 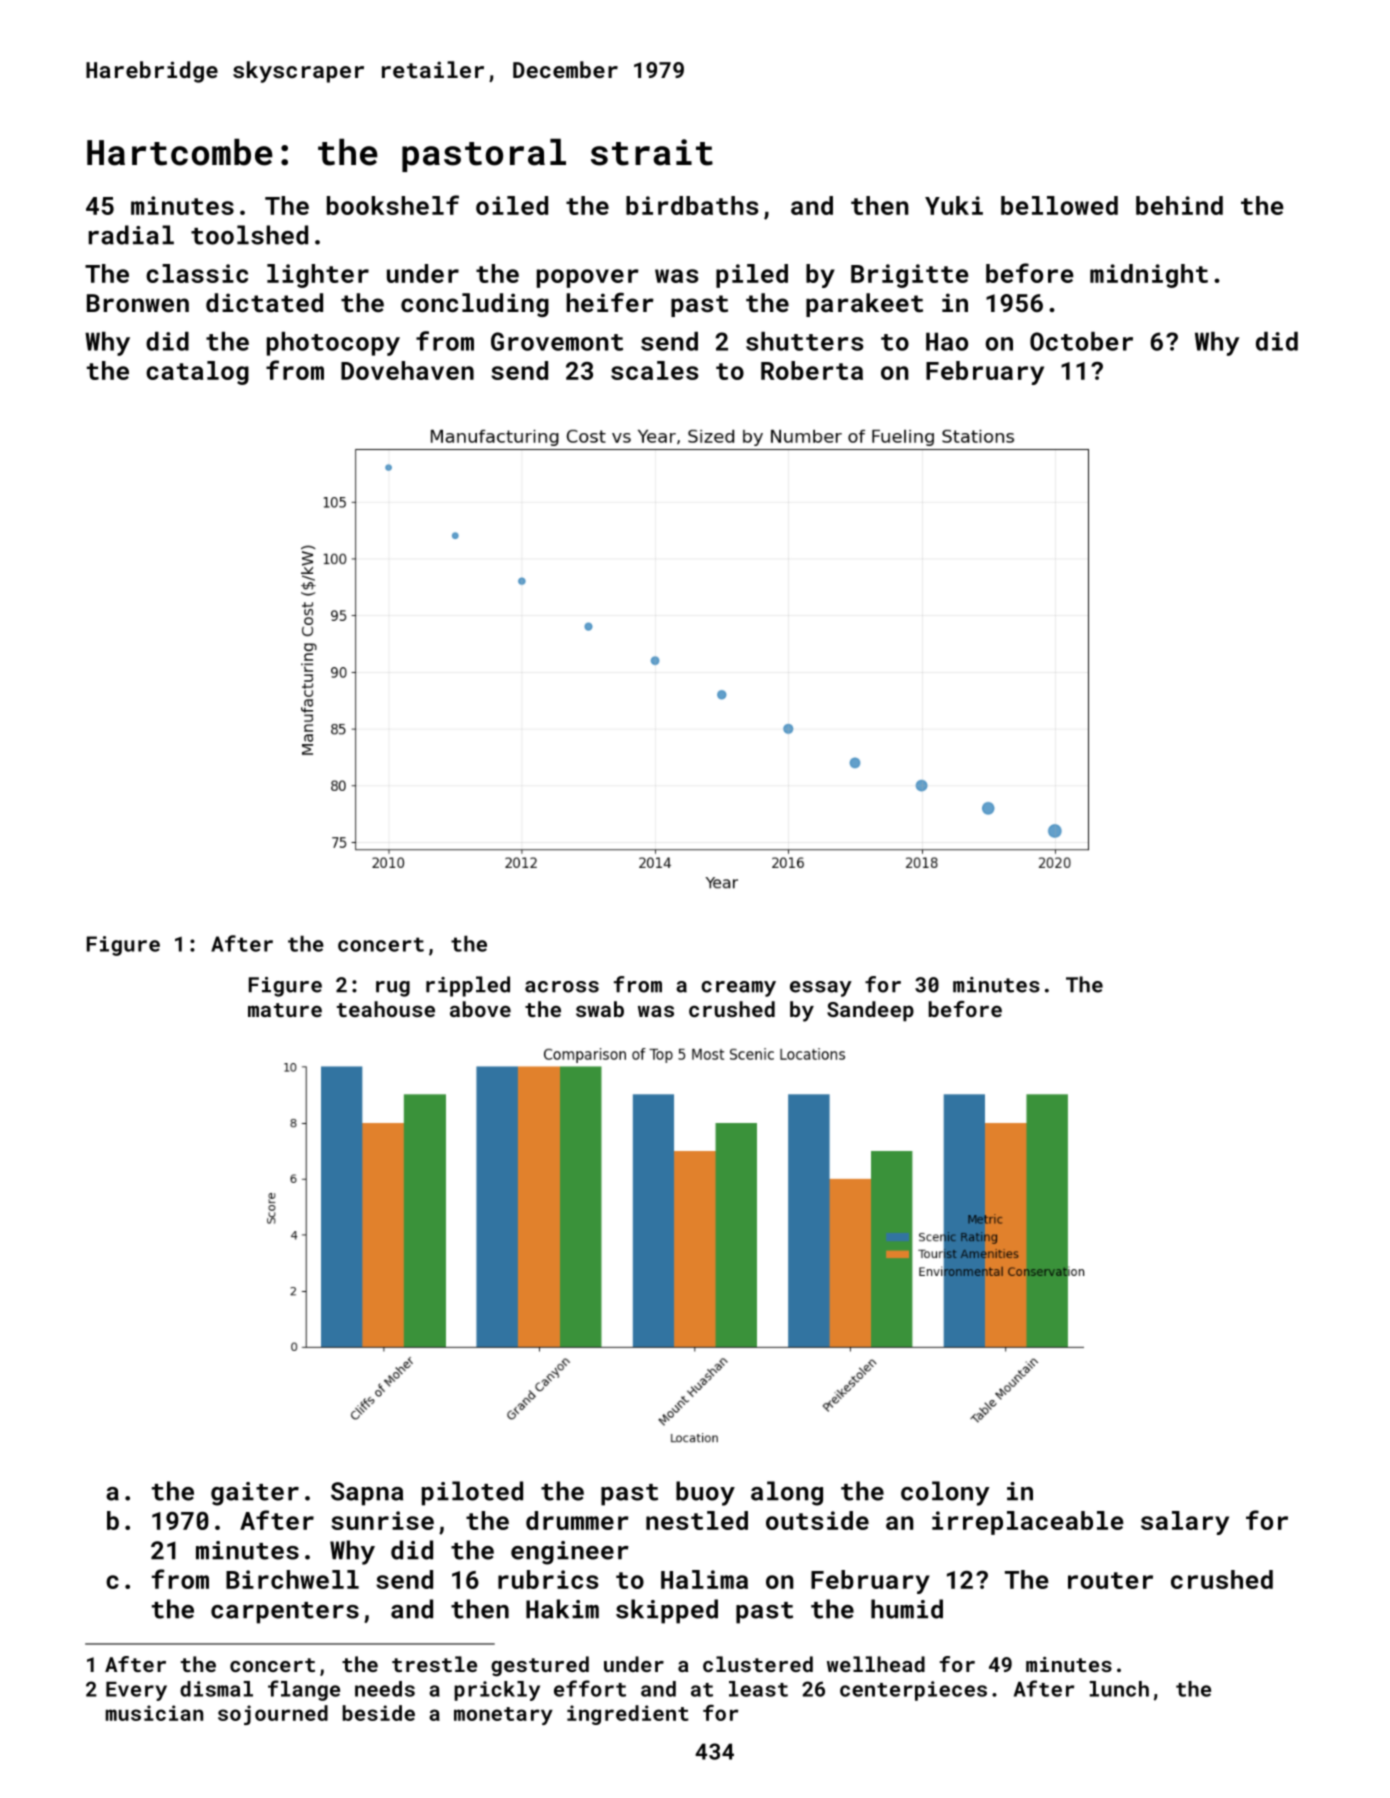 I want to click on midnight, so click(x=1149, y=276).
